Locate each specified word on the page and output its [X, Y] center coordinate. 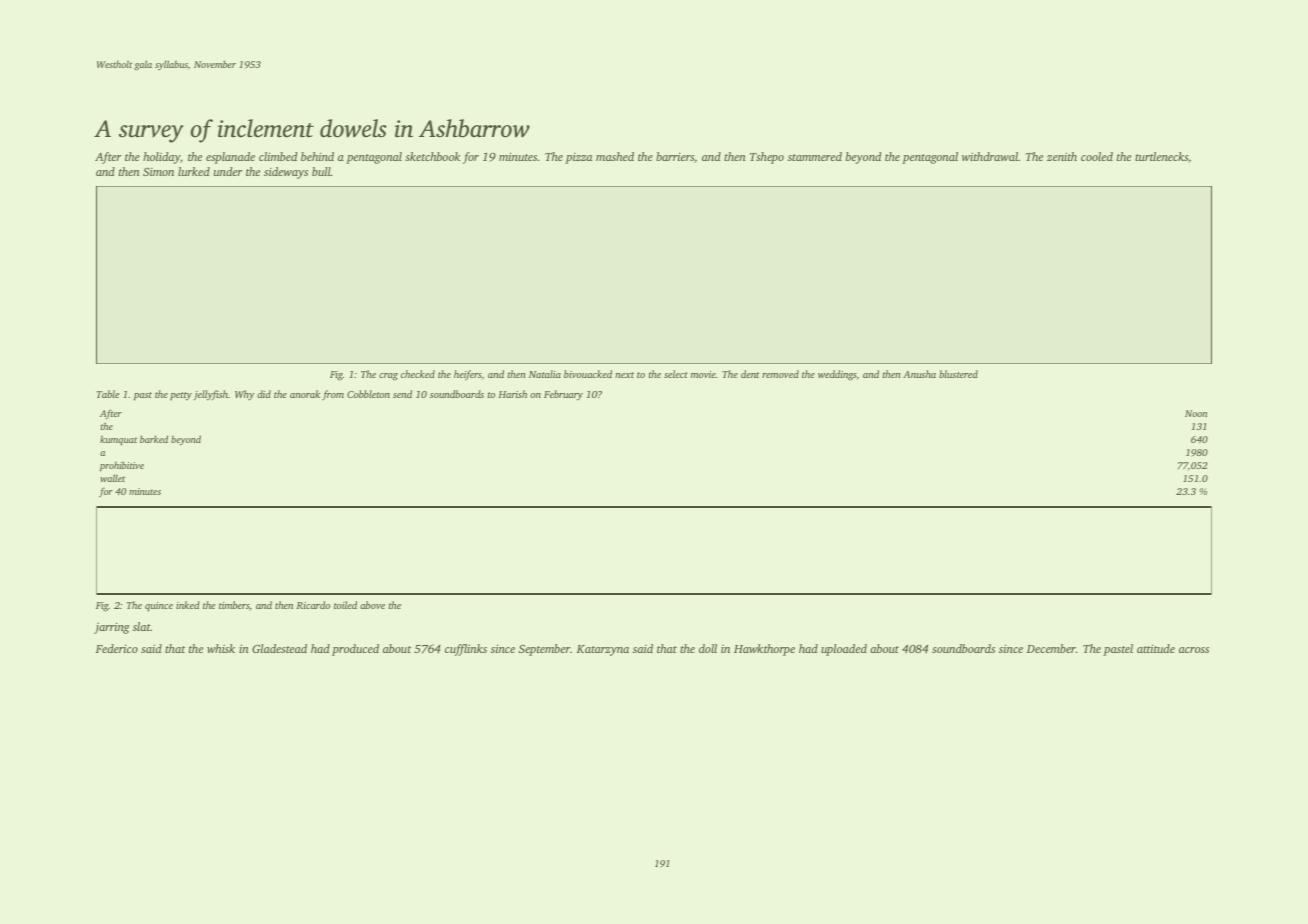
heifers [468, 375]
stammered [815, 156]
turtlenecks [1161, 156]
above [372, 605]
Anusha [919, 374]
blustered [958, 374]
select [676, 374]
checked [418, 374]
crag [388, 377]
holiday [161, 158]
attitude [1156, 648]
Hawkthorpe [764, 650]
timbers [234, 606]
